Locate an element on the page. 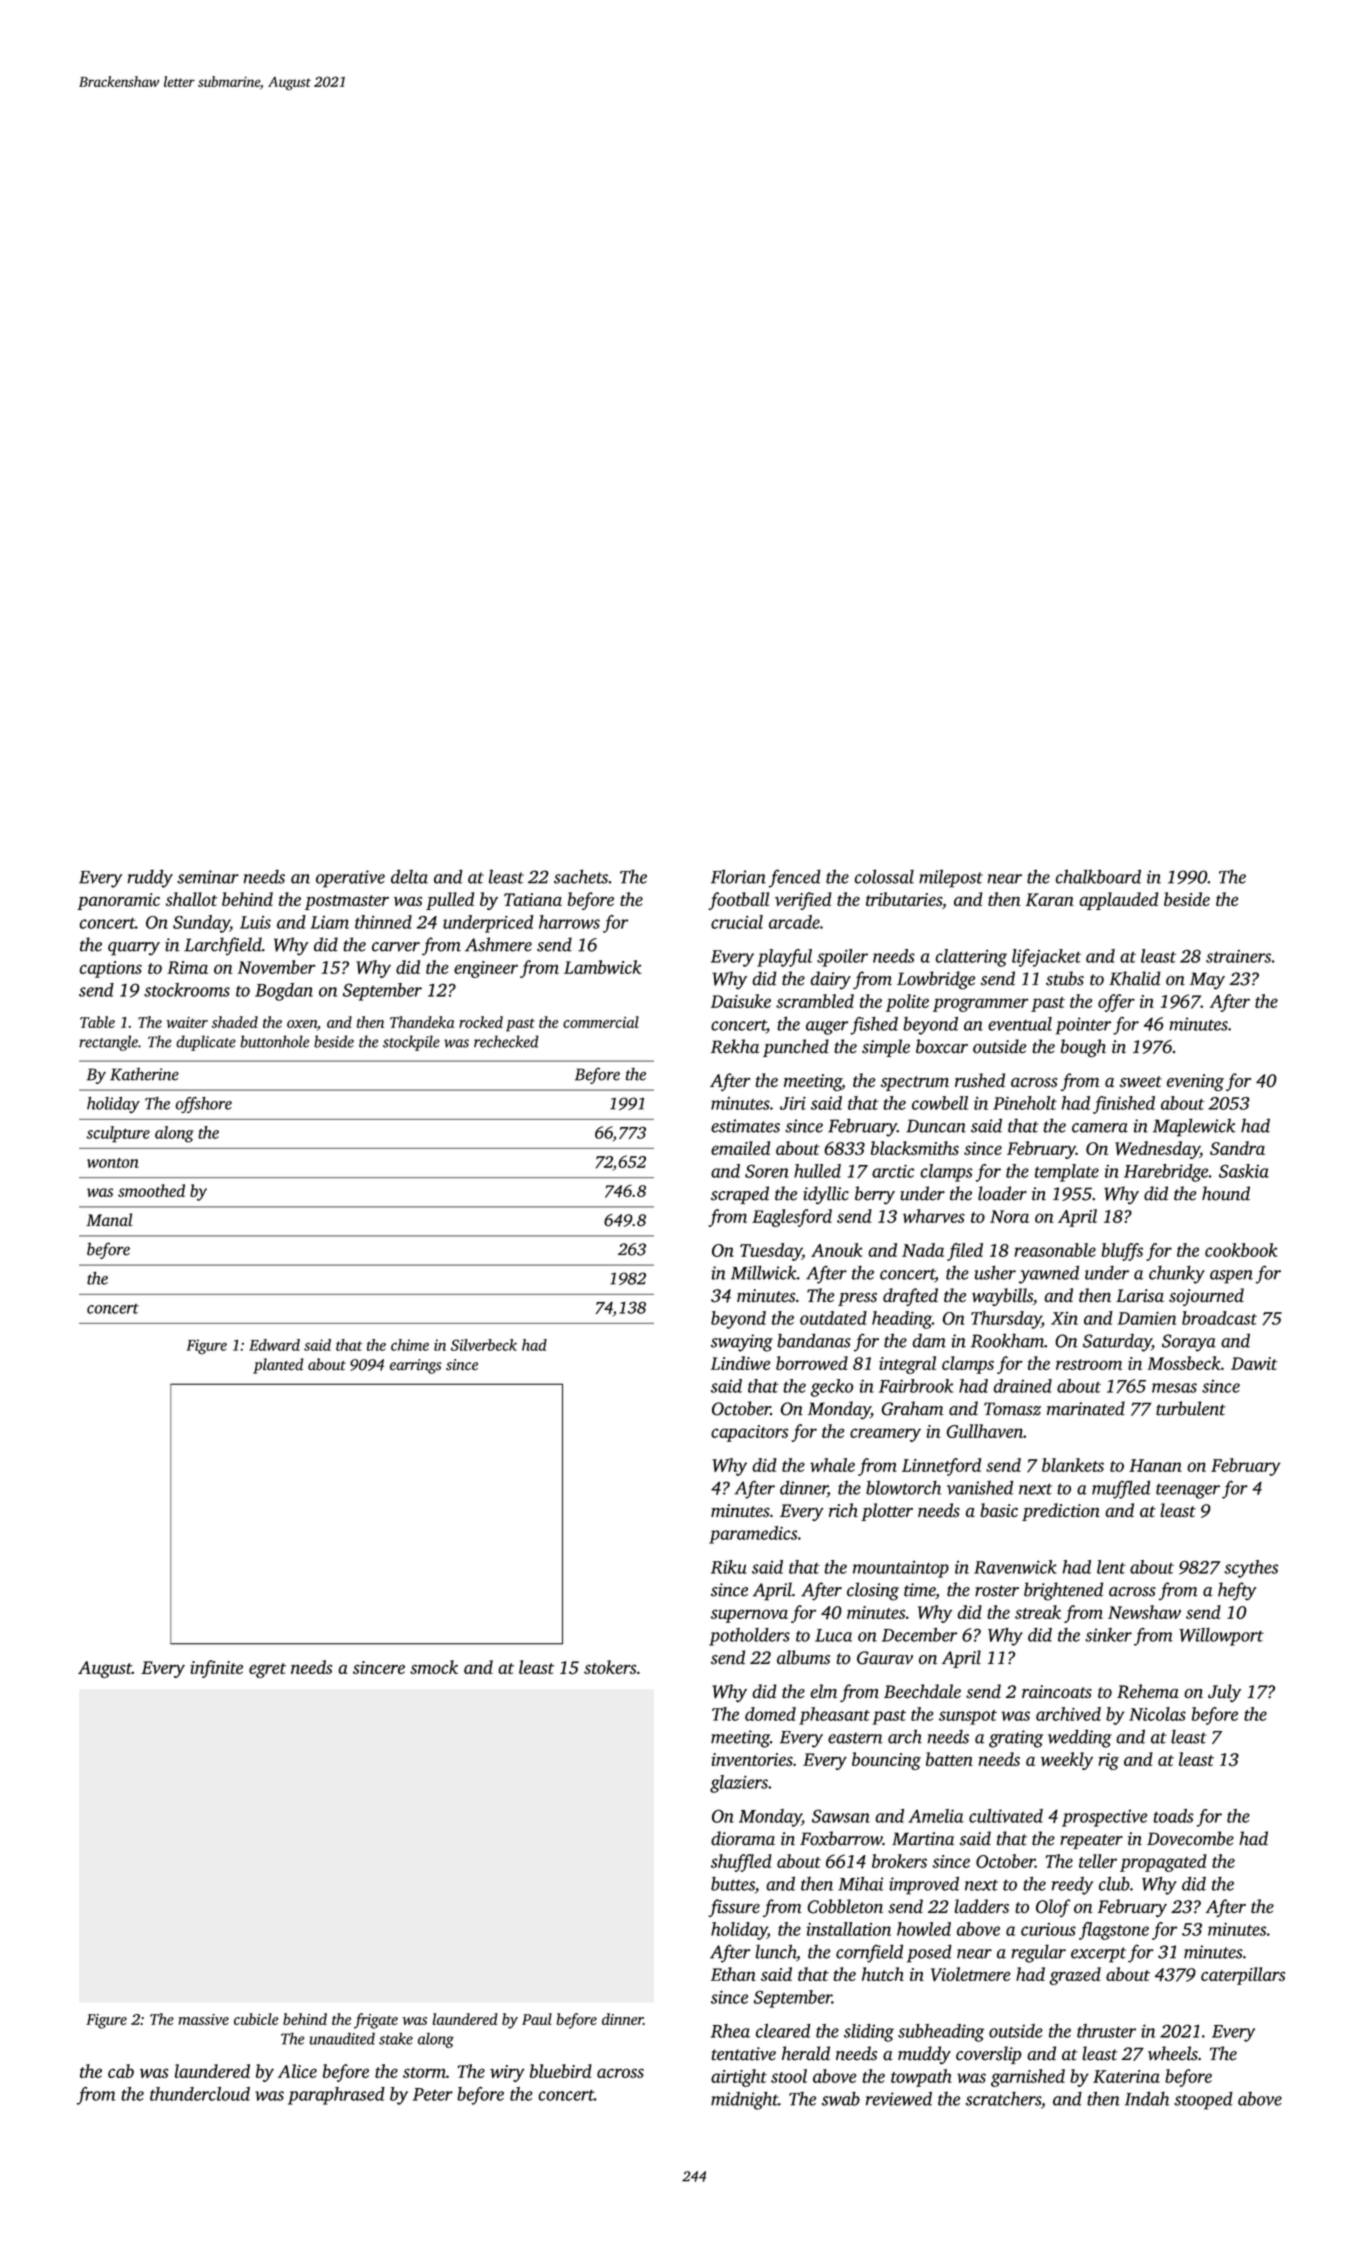 This document has height=2248, width=1365. brightened is located at coordinates (1063, 1591).
